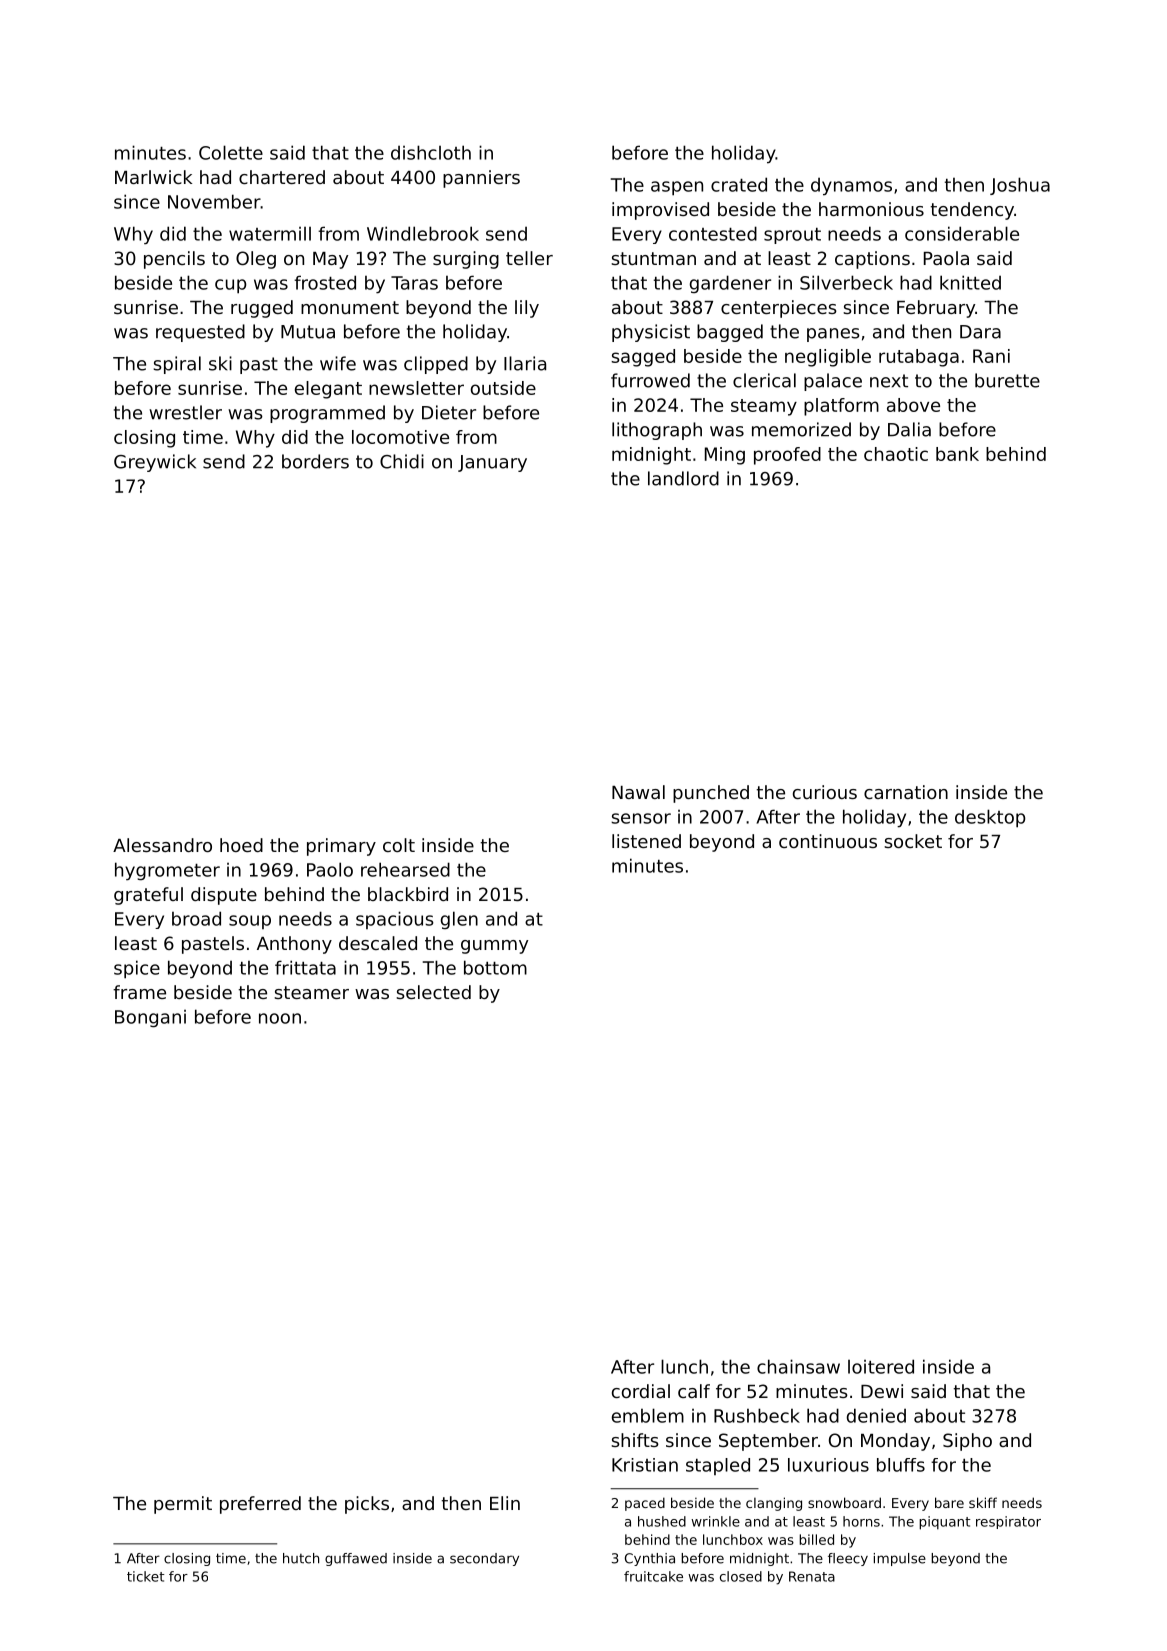 This document has height=1651, width=1167. What do you see at coordinates (492, 463) in the document?
I see `January` at bounding box center [492, 463].
